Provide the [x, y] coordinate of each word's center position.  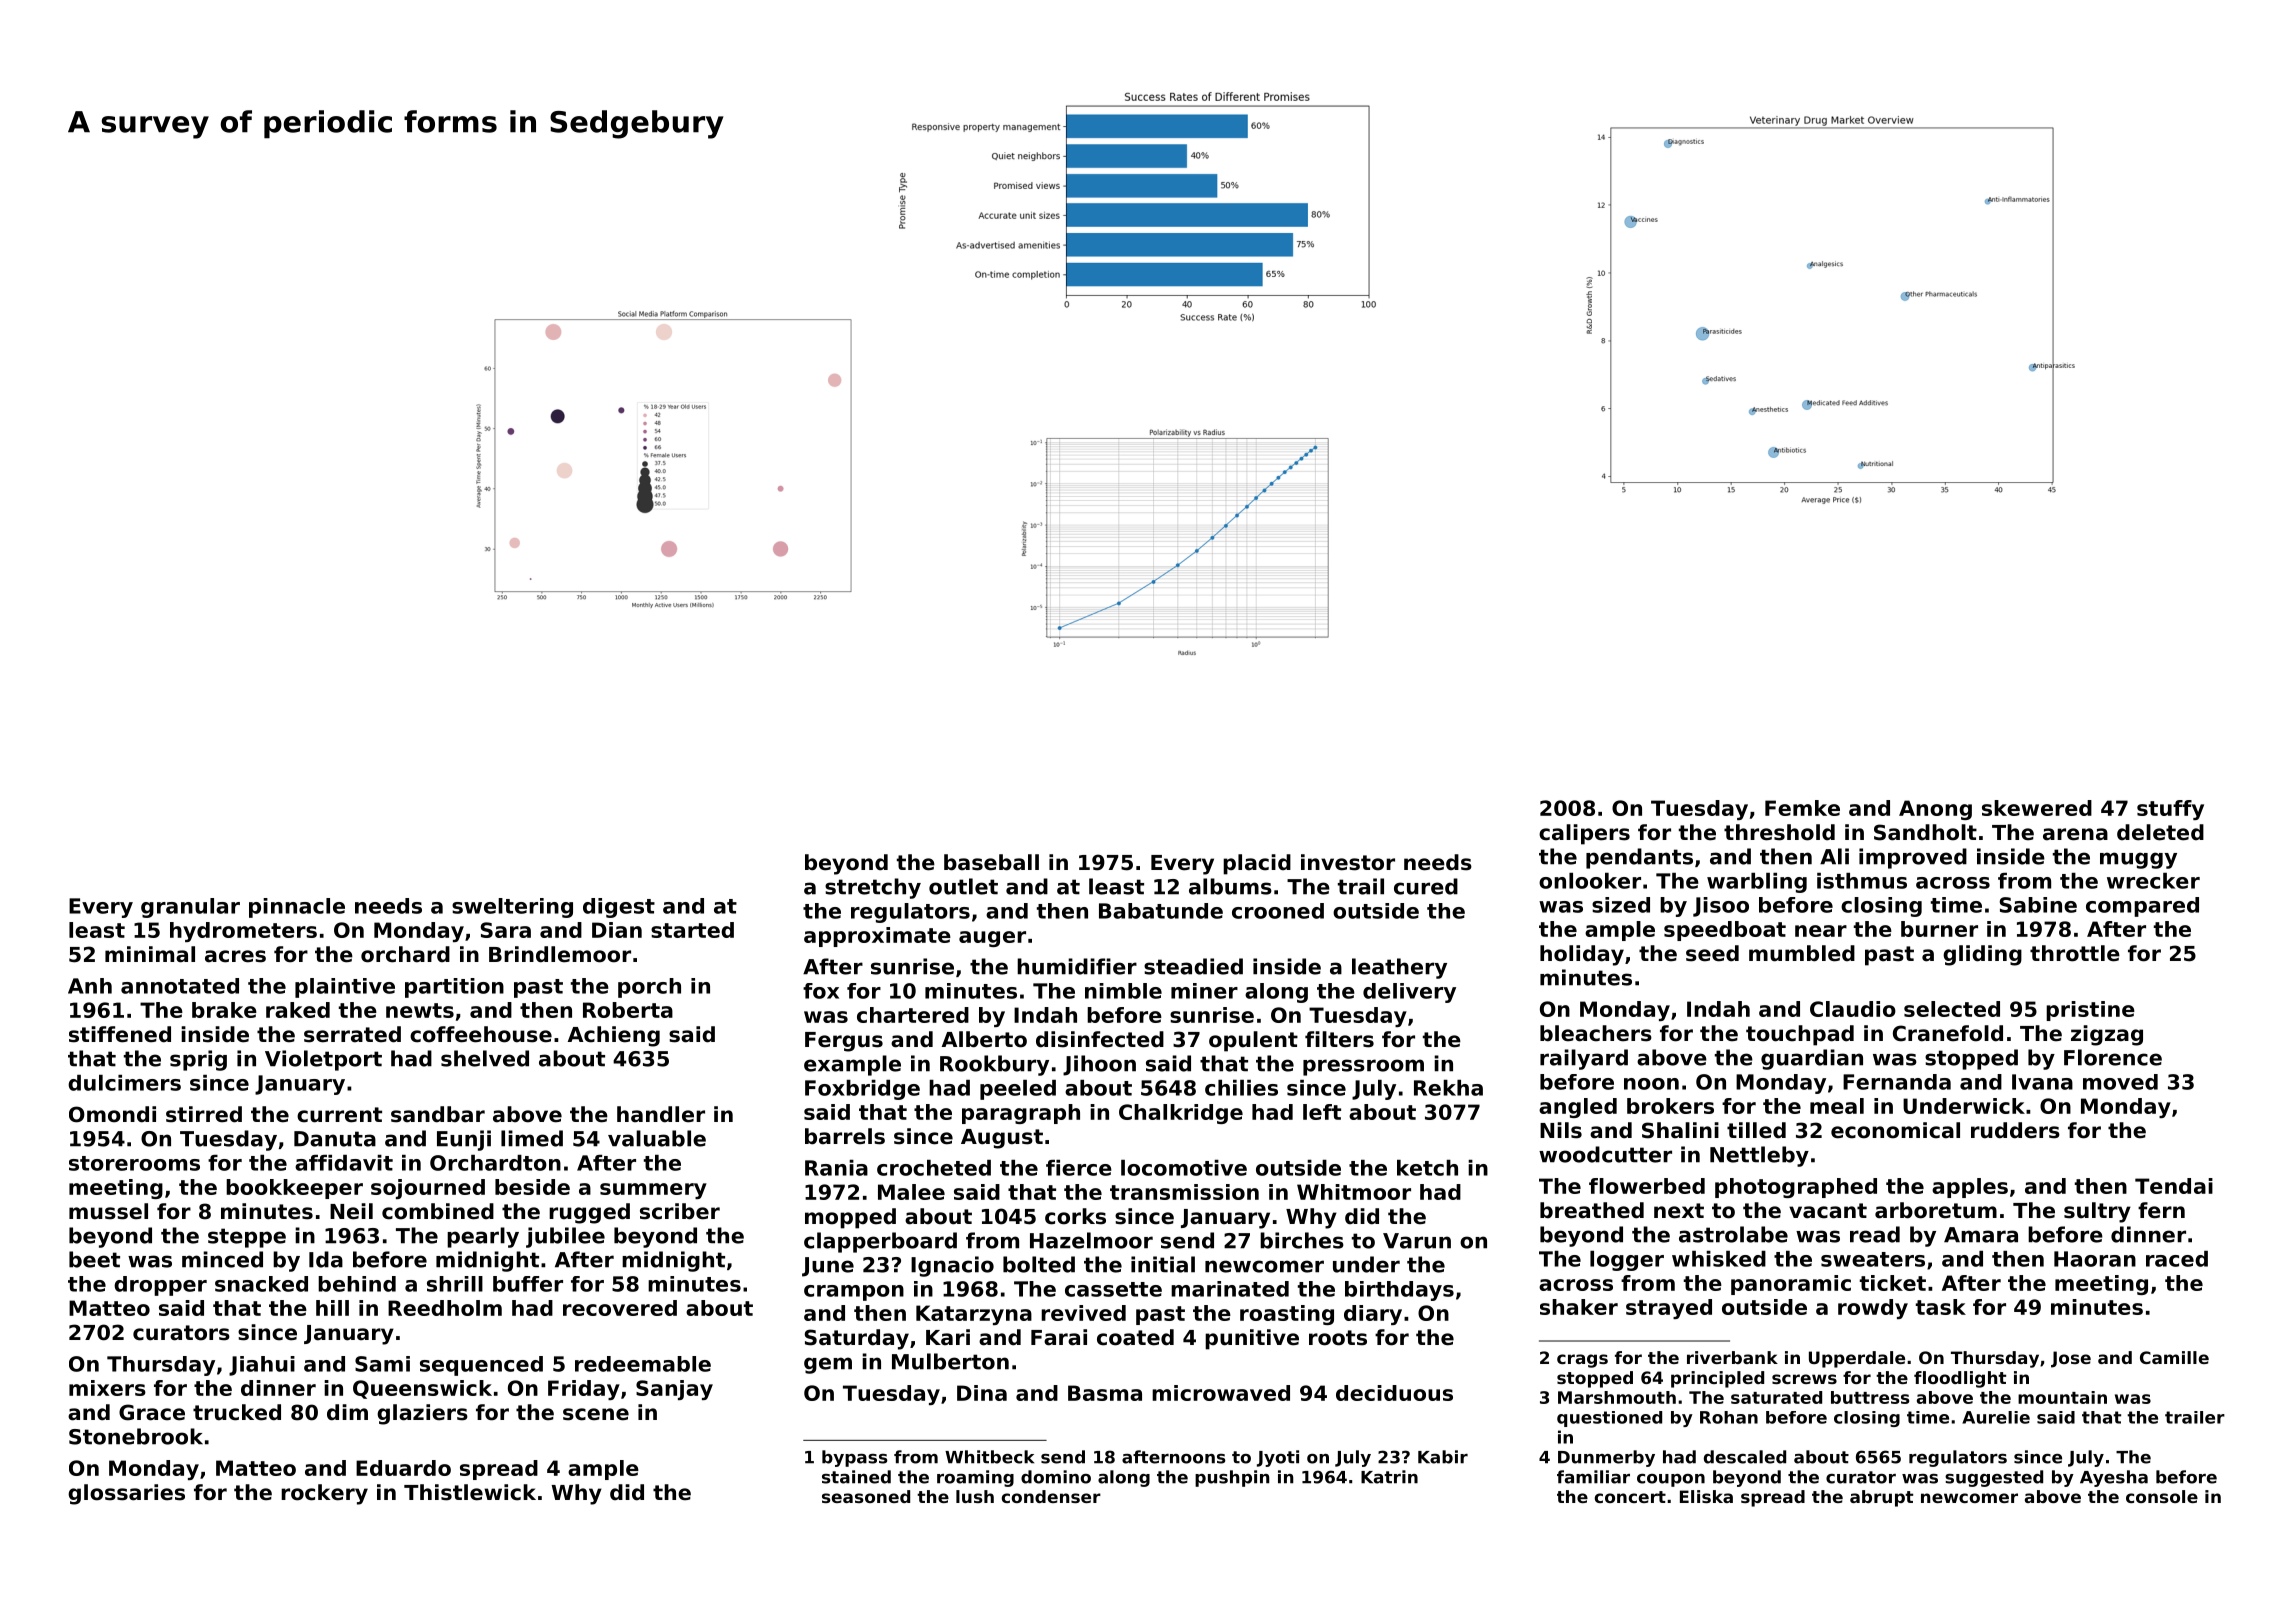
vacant [1828, 1211]
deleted [2160, 832]
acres [235, 956]
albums [1230, 886]
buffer [528, 1284]
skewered [2037, 808]
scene [596, 1414]
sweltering [512, 908]
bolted [1039, 1264]
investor [1348, 862]
